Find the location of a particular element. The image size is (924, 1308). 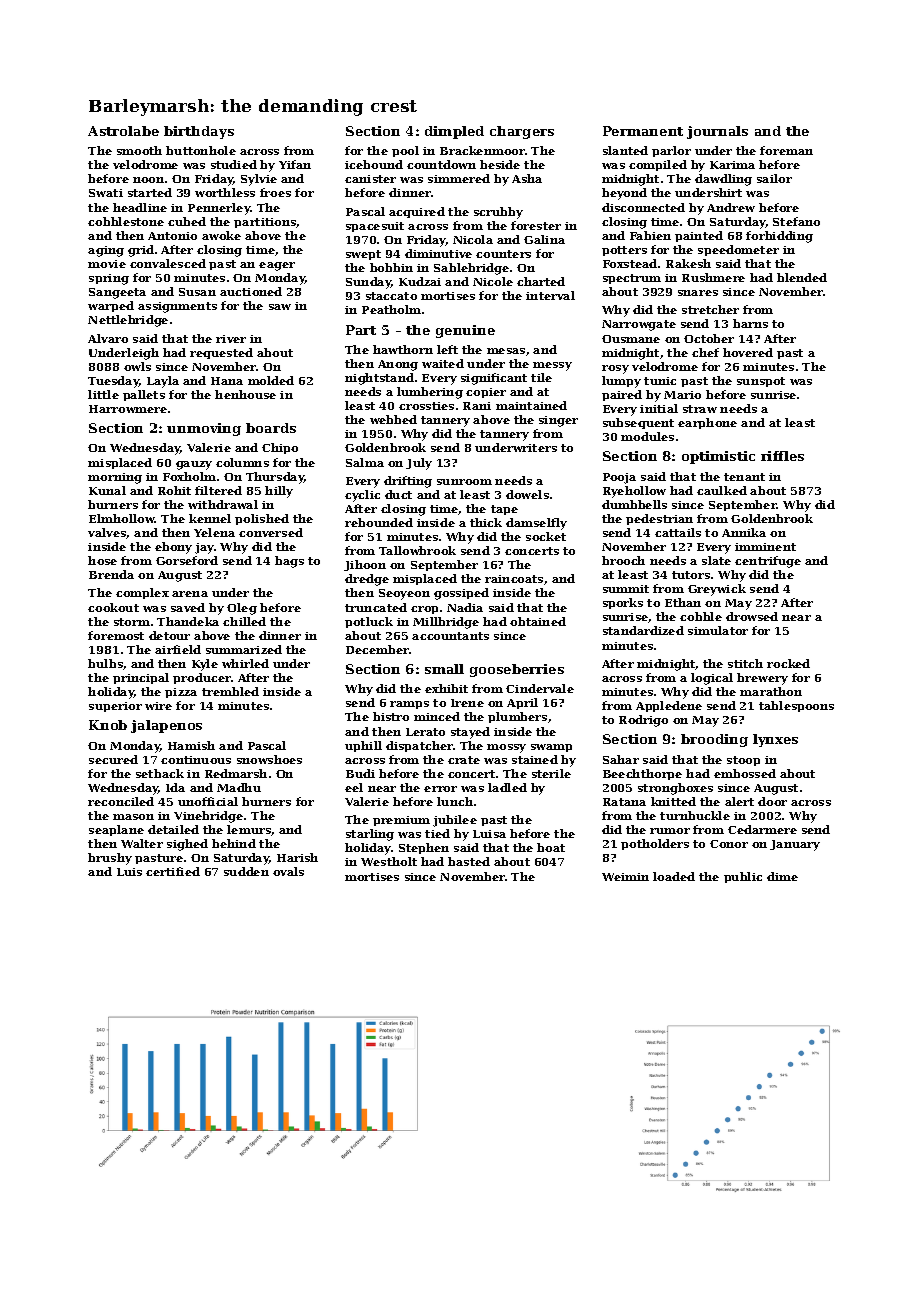

boat is located at coordinates (551, 847).
